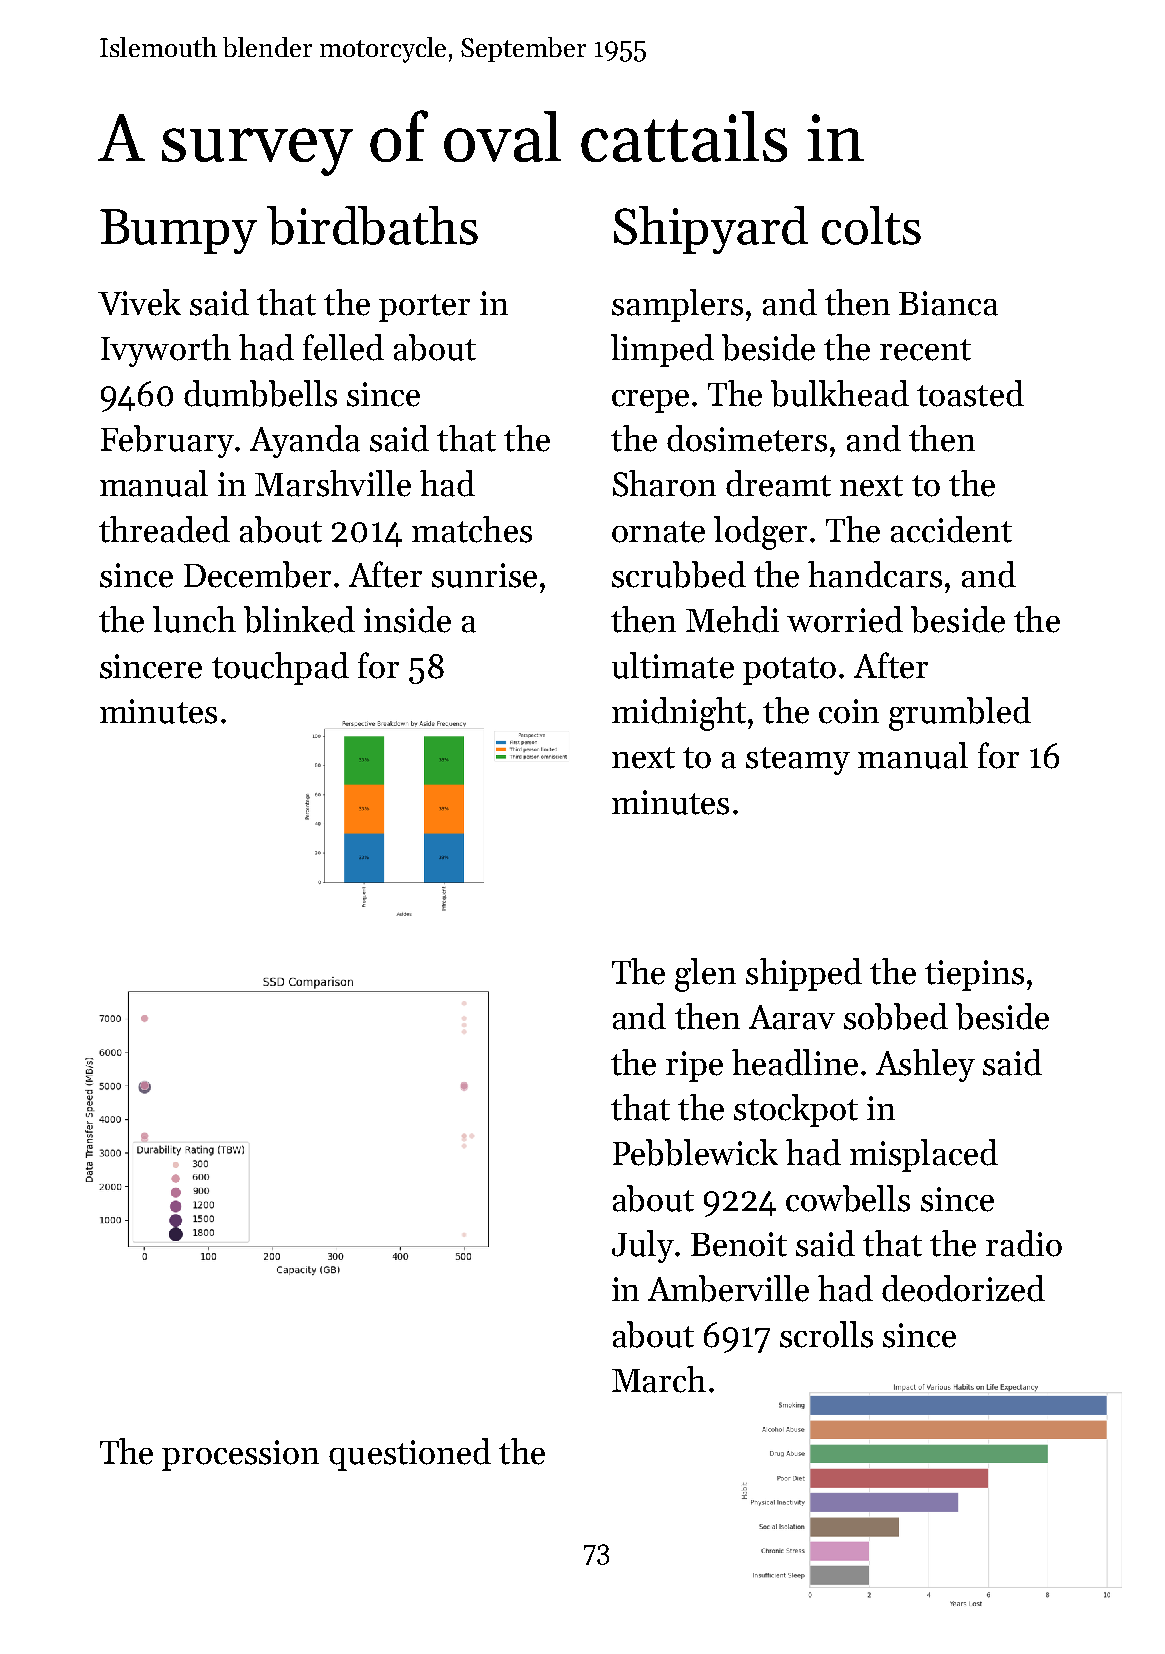 The width and height of the page is (1165, 1654). Describe the element at coordinates (694, 1066) in the page. I see `ripe` at that location.
